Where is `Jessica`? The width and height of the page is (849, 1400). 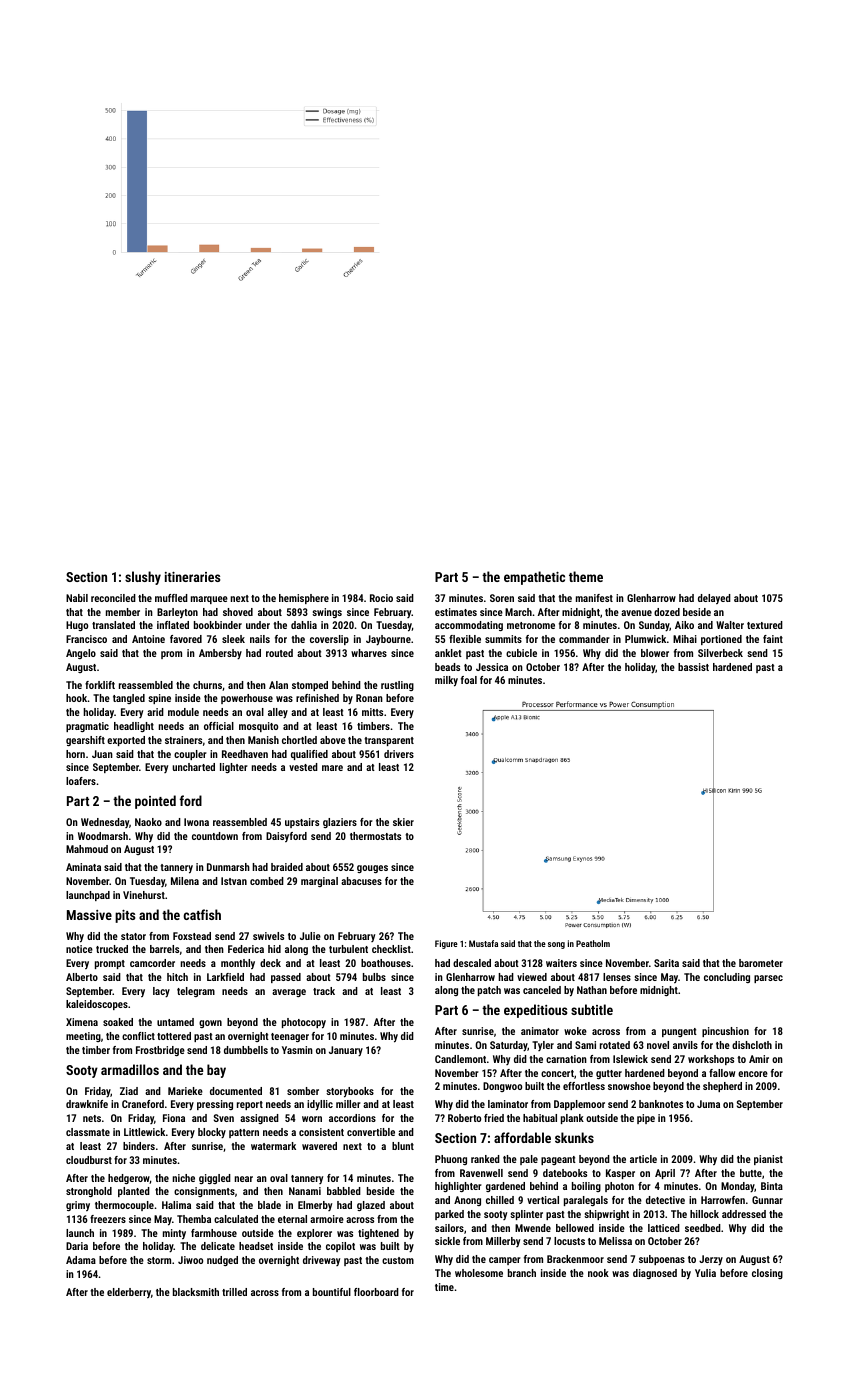
Jessica is located at coordinates (492, 667).
